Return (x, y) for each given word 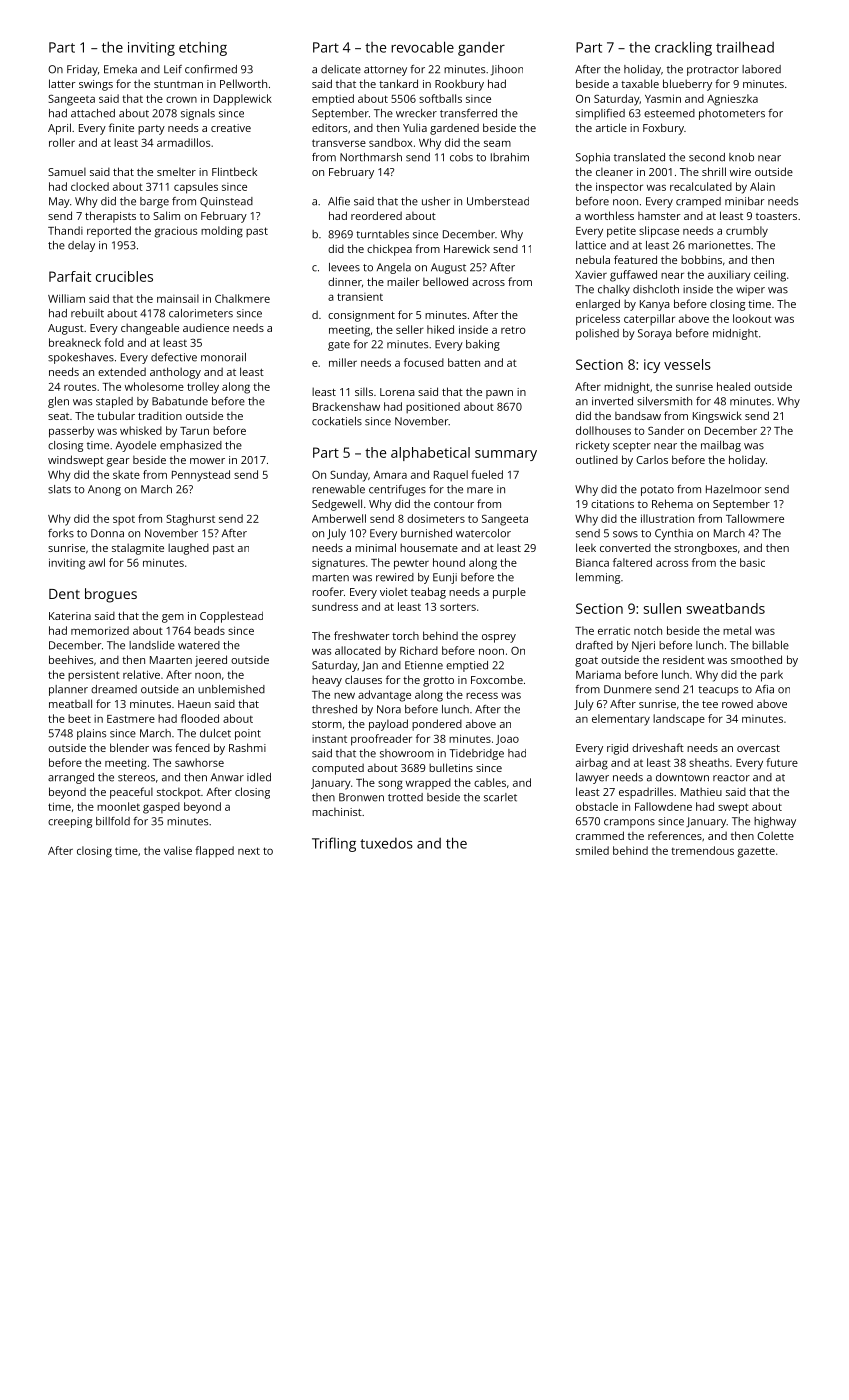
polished (597, 334)
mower (207, 461)
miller (343, 362)
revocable (422, 47)
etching (203, 48)
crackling (683, 48)
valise (178, 850)
